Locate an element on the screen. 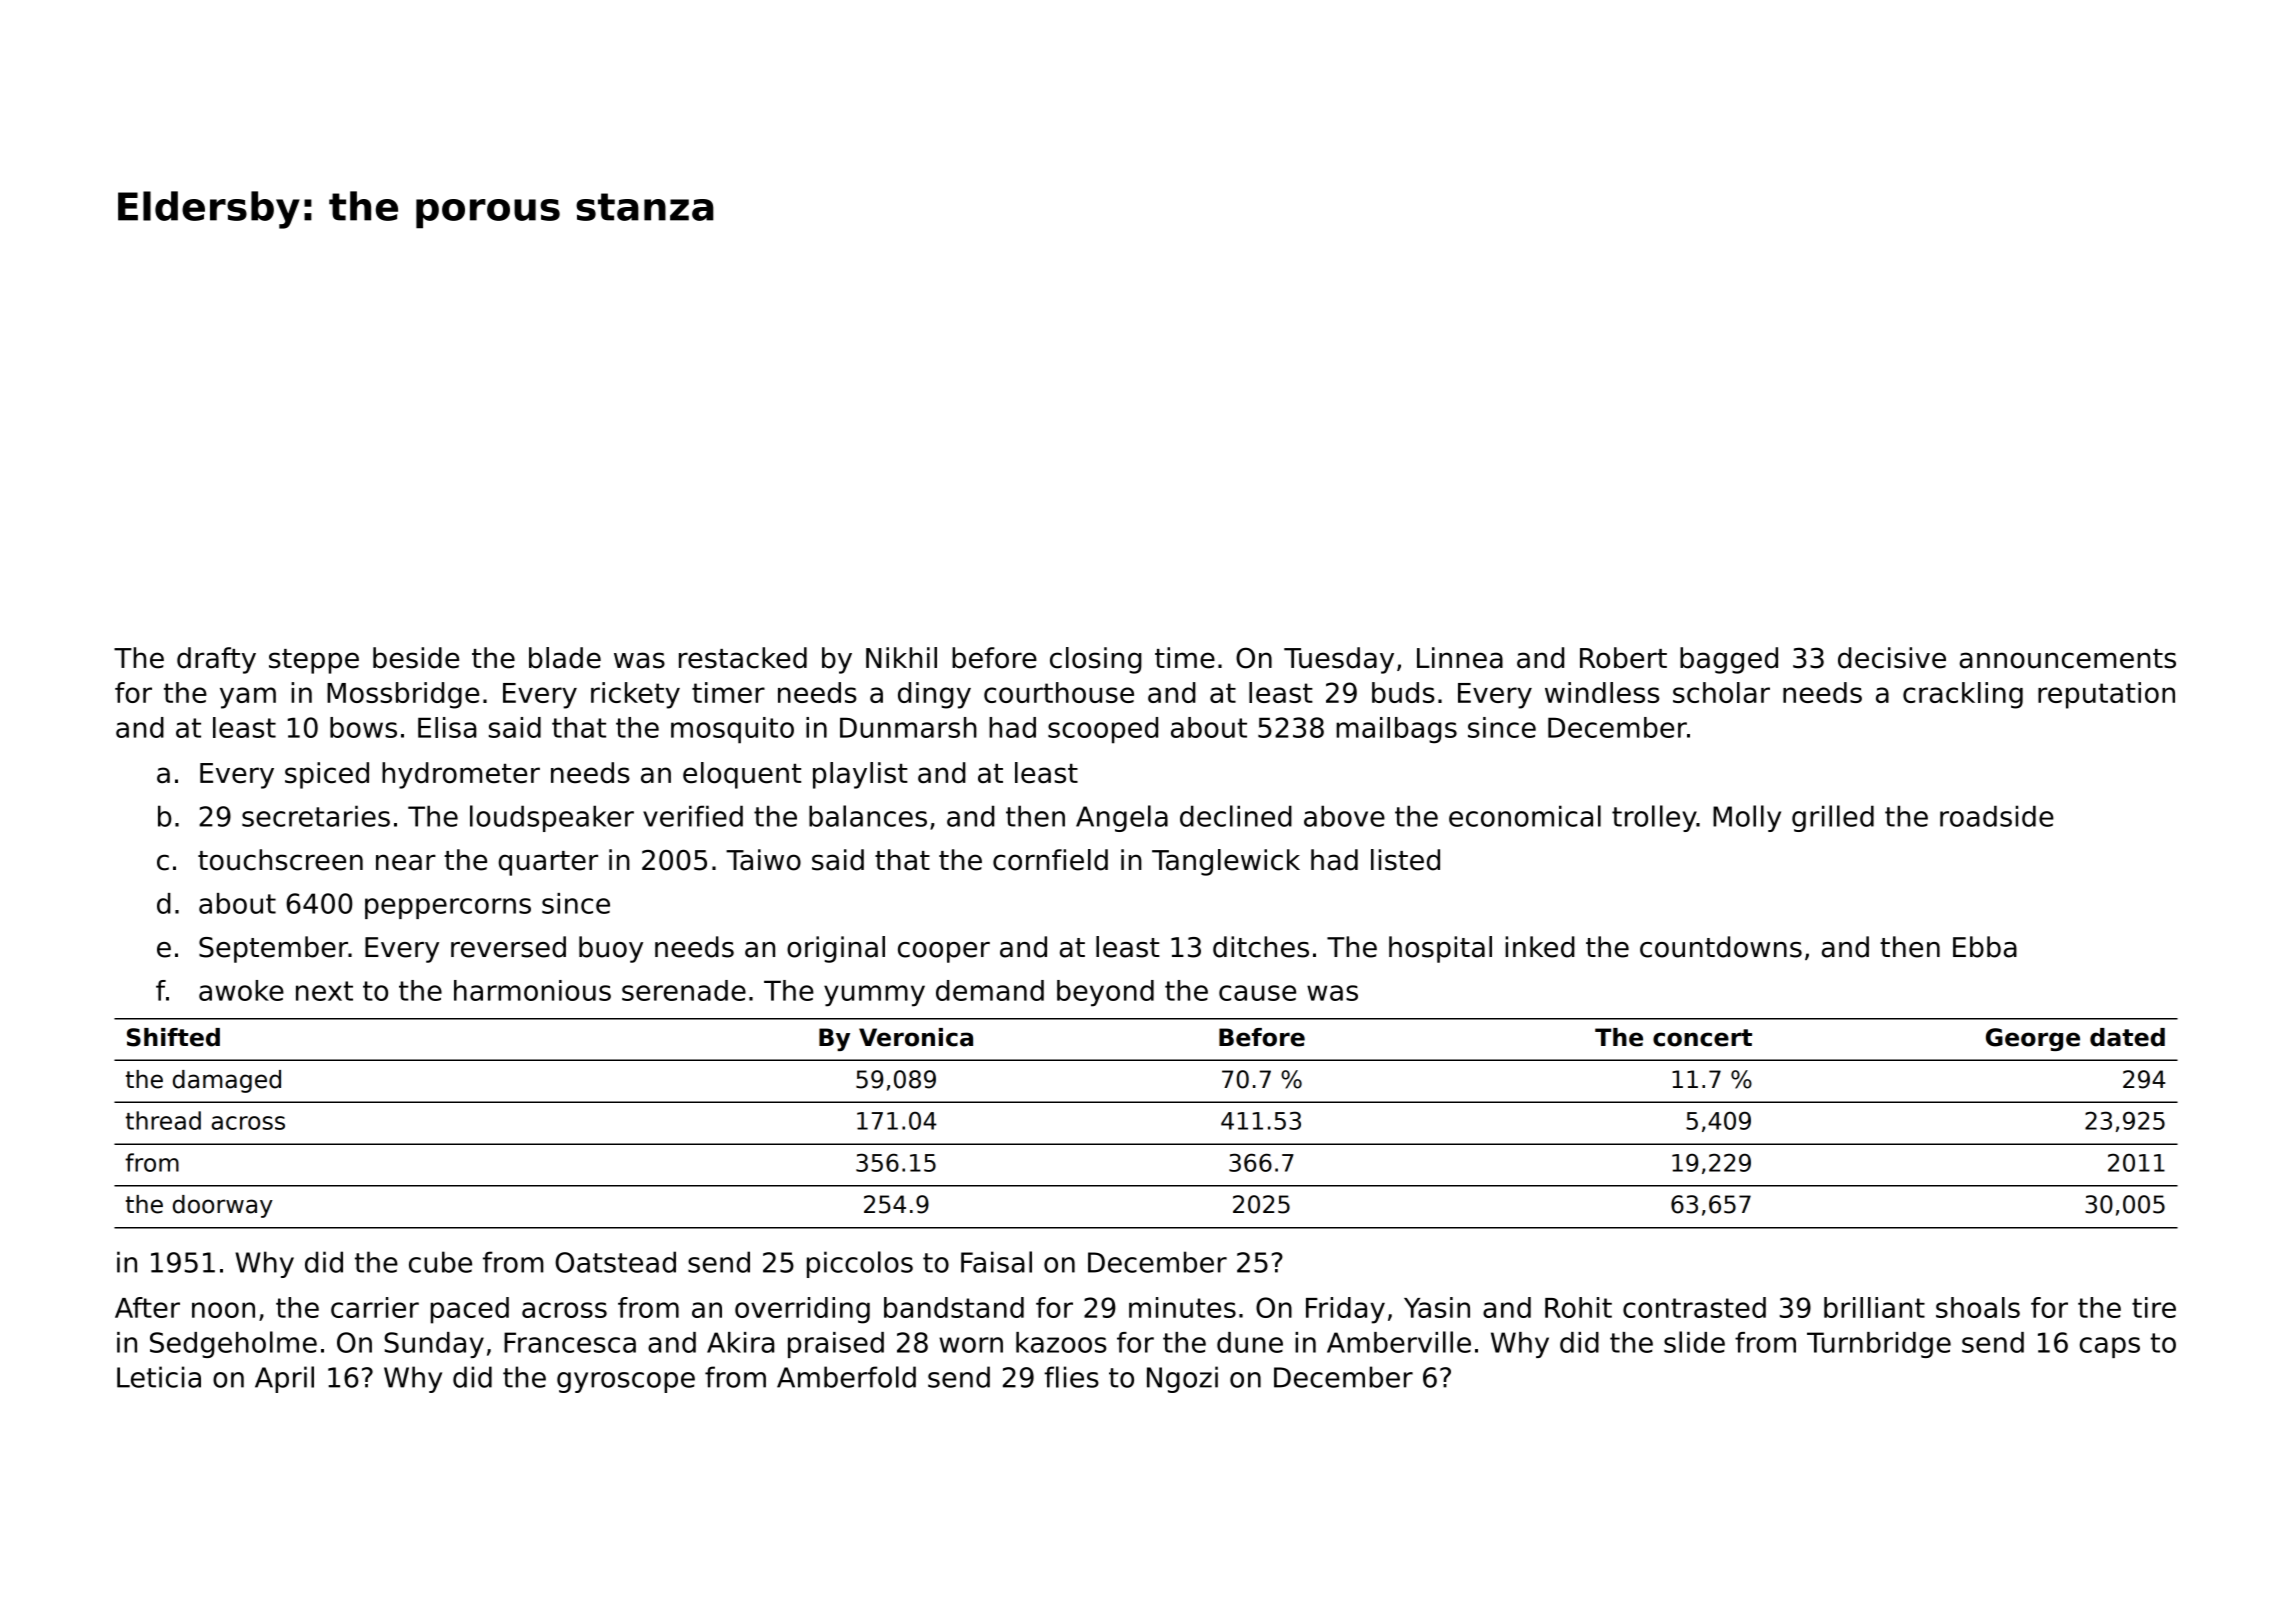  Amberville is located at coordinates (1399, 1342).
